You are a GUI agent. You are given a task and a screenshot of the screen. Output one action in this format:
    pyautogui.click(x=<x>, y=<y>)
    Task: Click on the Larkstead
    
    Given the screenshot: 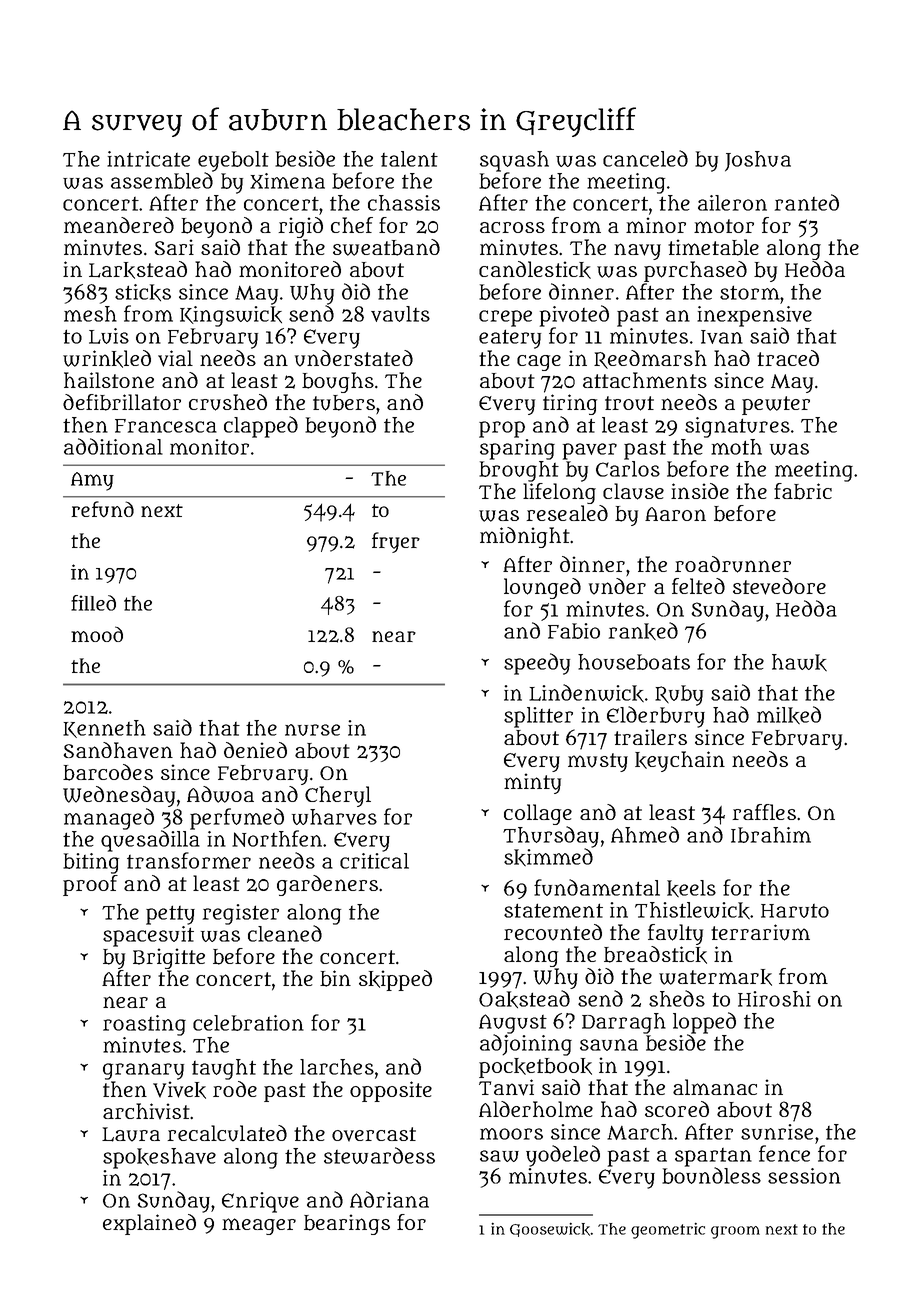 What is the action you would take?
    pyautogui.click(x=138, y=270)
